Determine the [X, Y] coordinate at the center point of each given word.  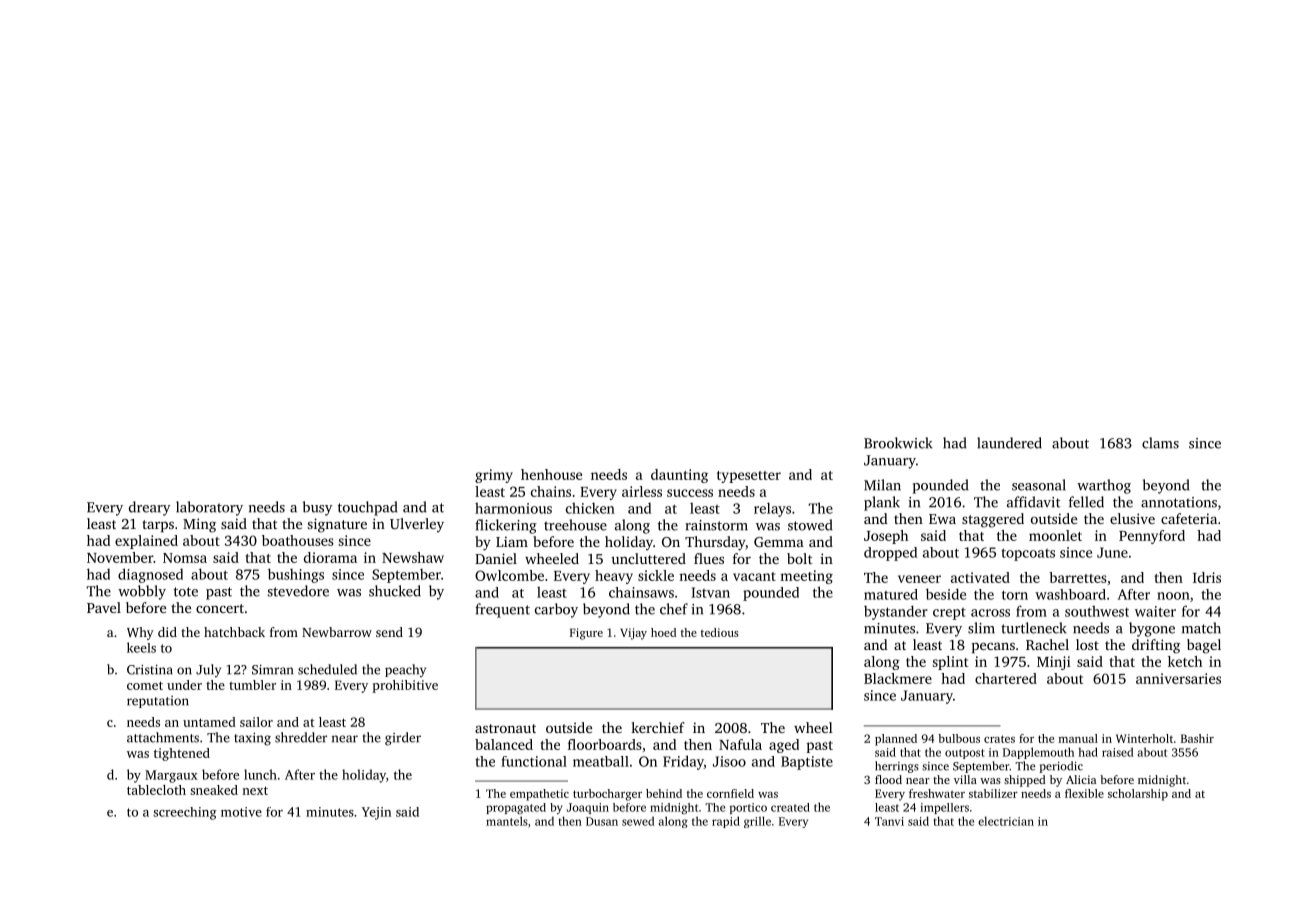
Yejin [376, 813]
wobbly [142, 592]
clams [1160, 443]
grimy [494, 476]
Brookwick [898, 443]
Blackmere [898, 678]
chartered [1006, 678]
